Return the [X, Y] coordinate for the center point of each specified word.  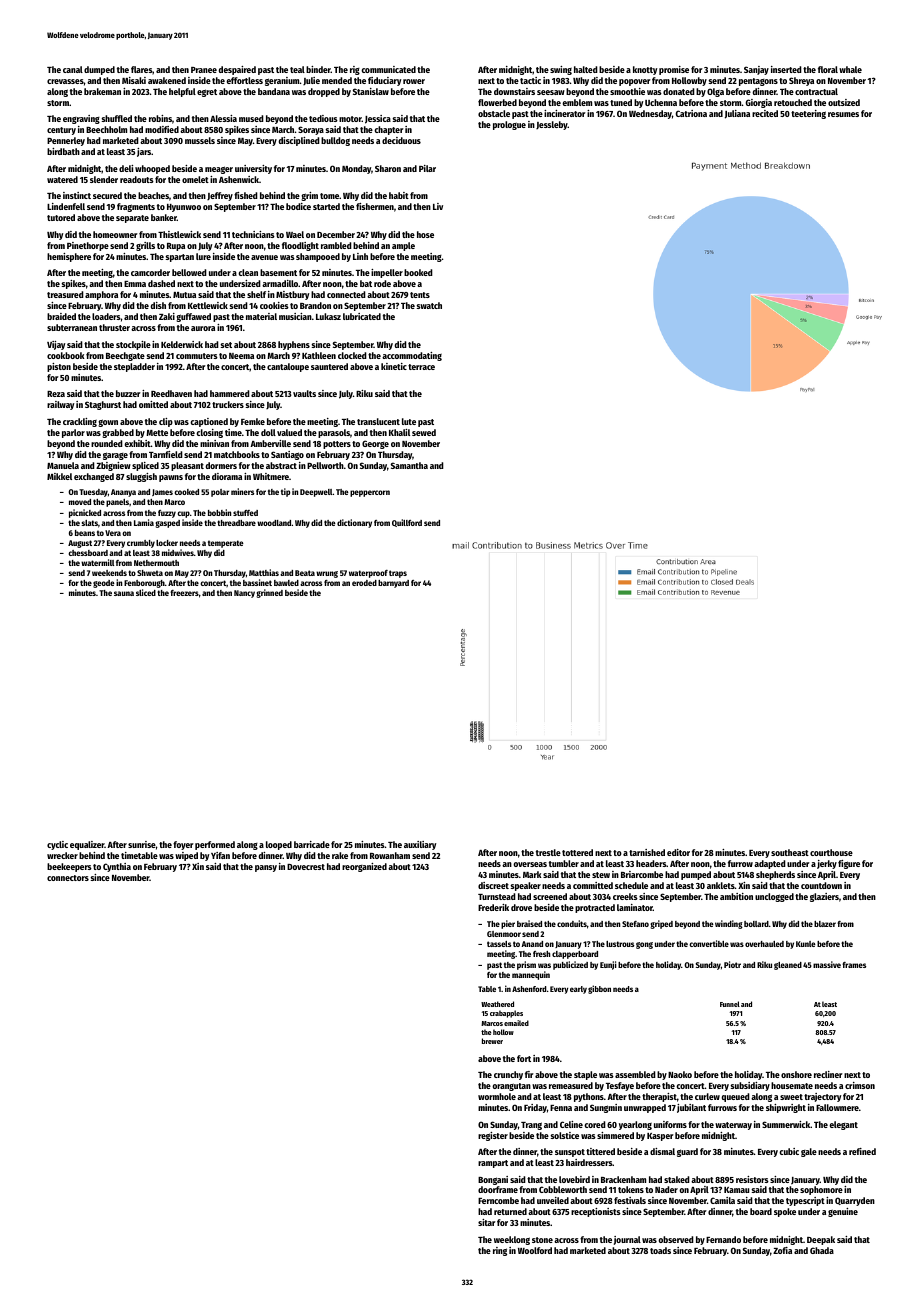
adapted [770, 864]
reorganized [364, 867]
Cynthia [117, 867]
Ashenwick [239, 179]
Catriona [691, 113]
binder [318, 69]
